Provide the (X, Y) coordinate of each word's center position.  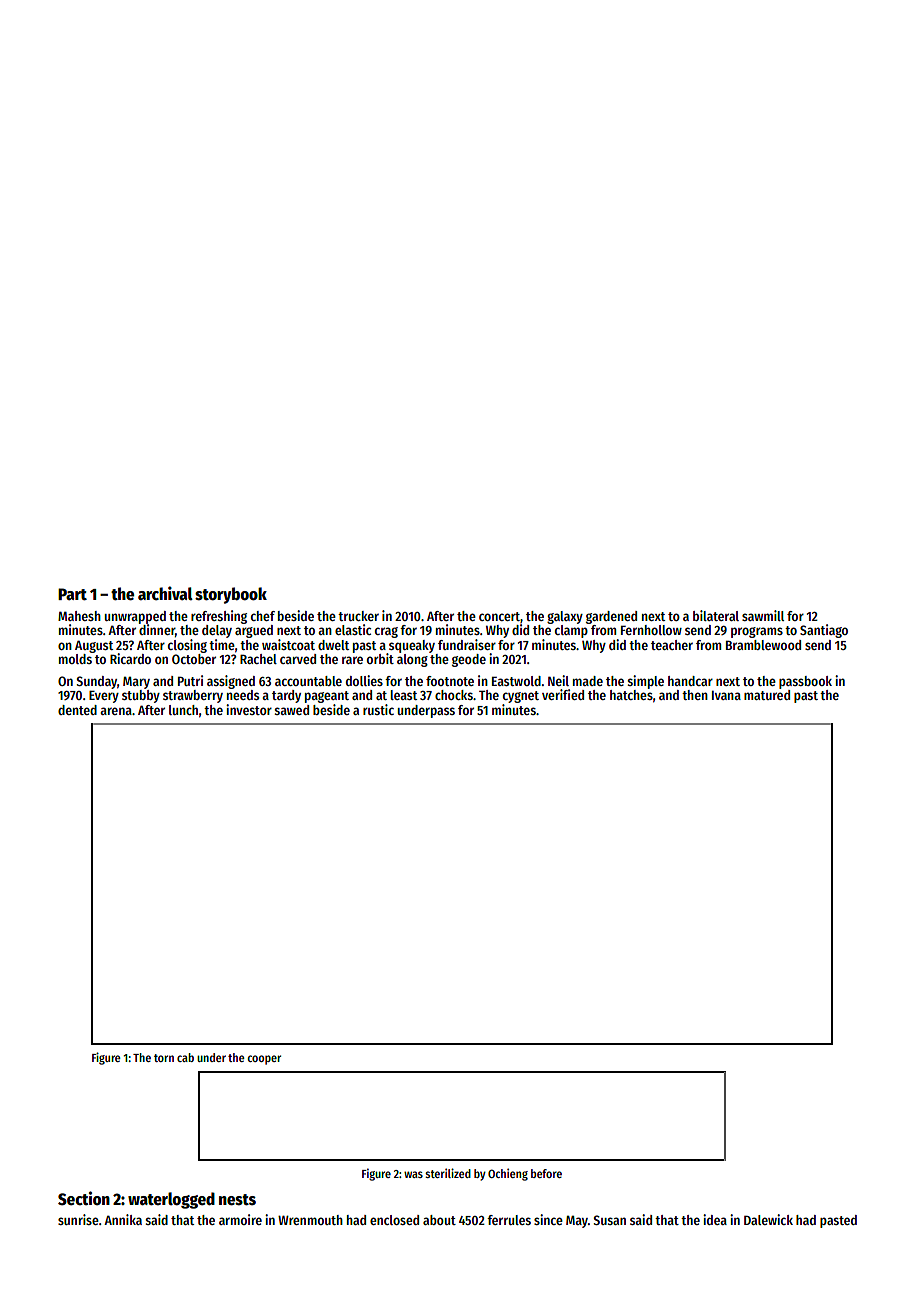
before (546, 1173)
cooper (264, 1060)
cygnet (521, 697)
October (194, 659)
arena (116, 711)
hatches (631, 695)
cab (185, 1057)
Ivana (726, 695)
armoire (240, 1219)
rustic (378, 709)
